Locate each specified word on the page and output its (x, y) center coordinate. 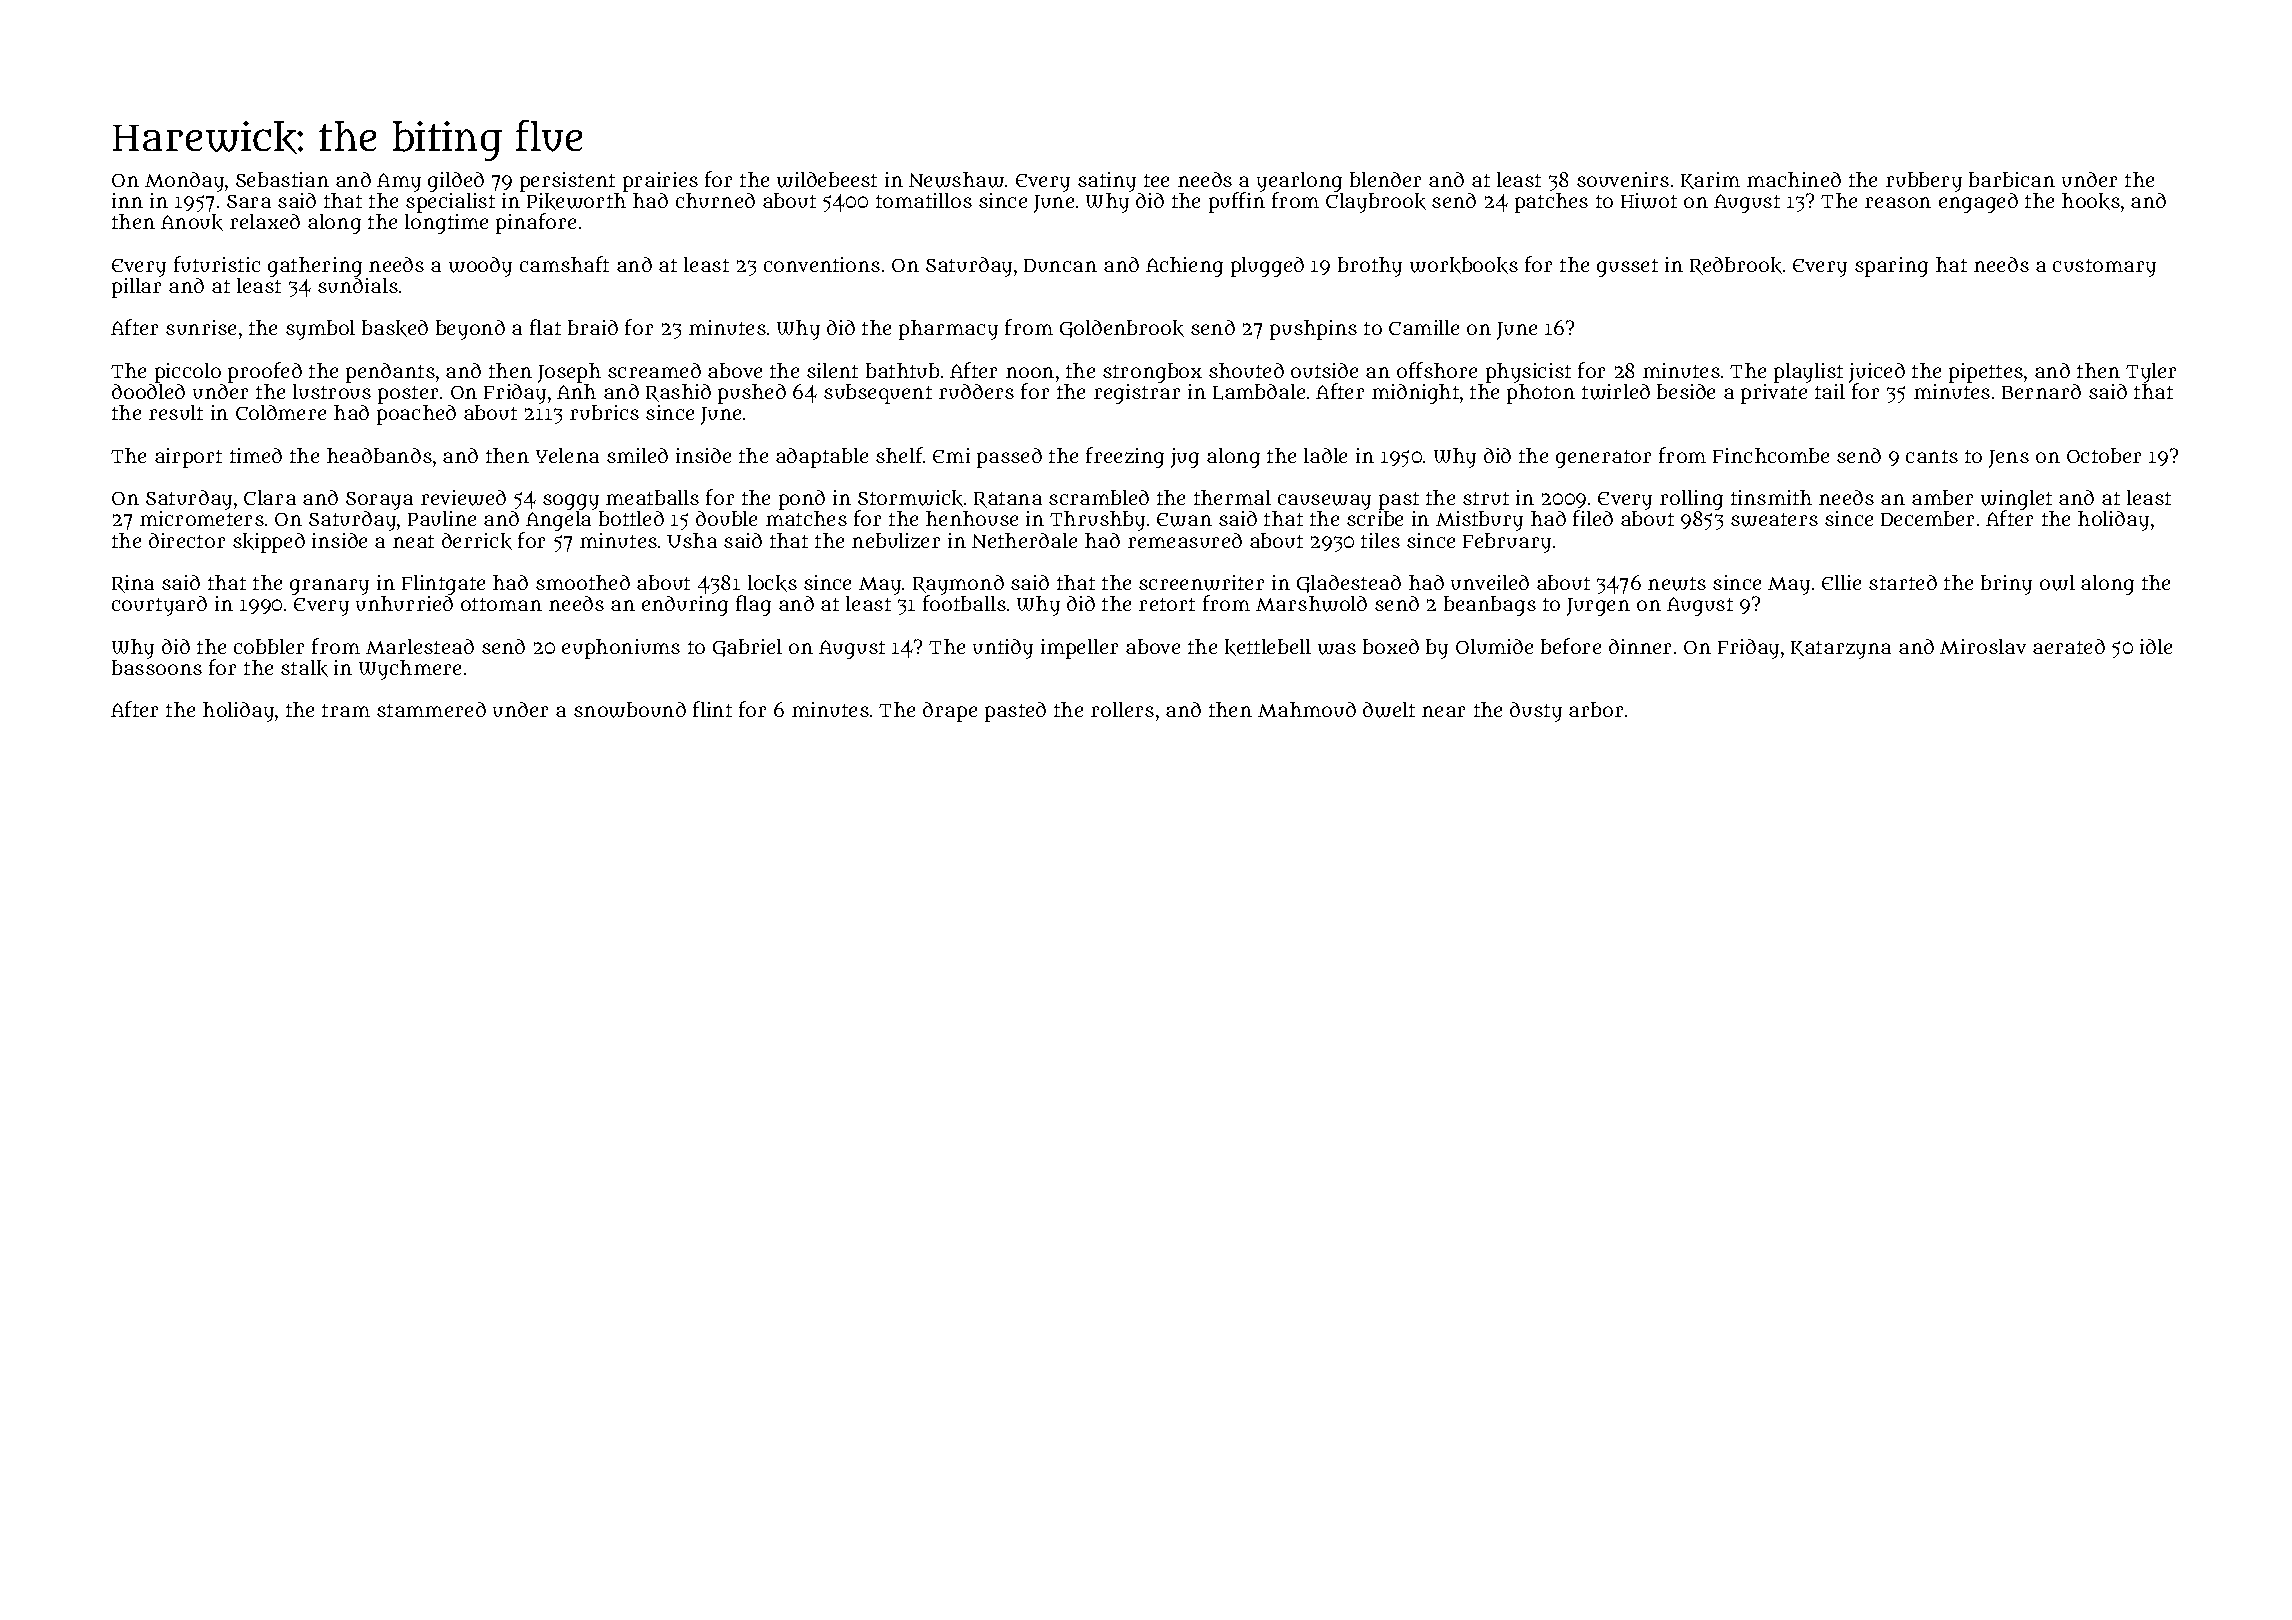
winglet (2016, 500)
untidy (1003, 649)
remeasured (1185, 540)
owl (2057, 583)
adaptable (822, 458)
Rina (133, 584)
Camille (1424, 327)
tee (1156, 180)
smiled (637, 455)
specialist (450, 203)
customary (2104, 268)
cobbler (269, 646)
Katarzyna (1841, 650)
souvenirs (1623, 179)
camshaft (564, 264)
